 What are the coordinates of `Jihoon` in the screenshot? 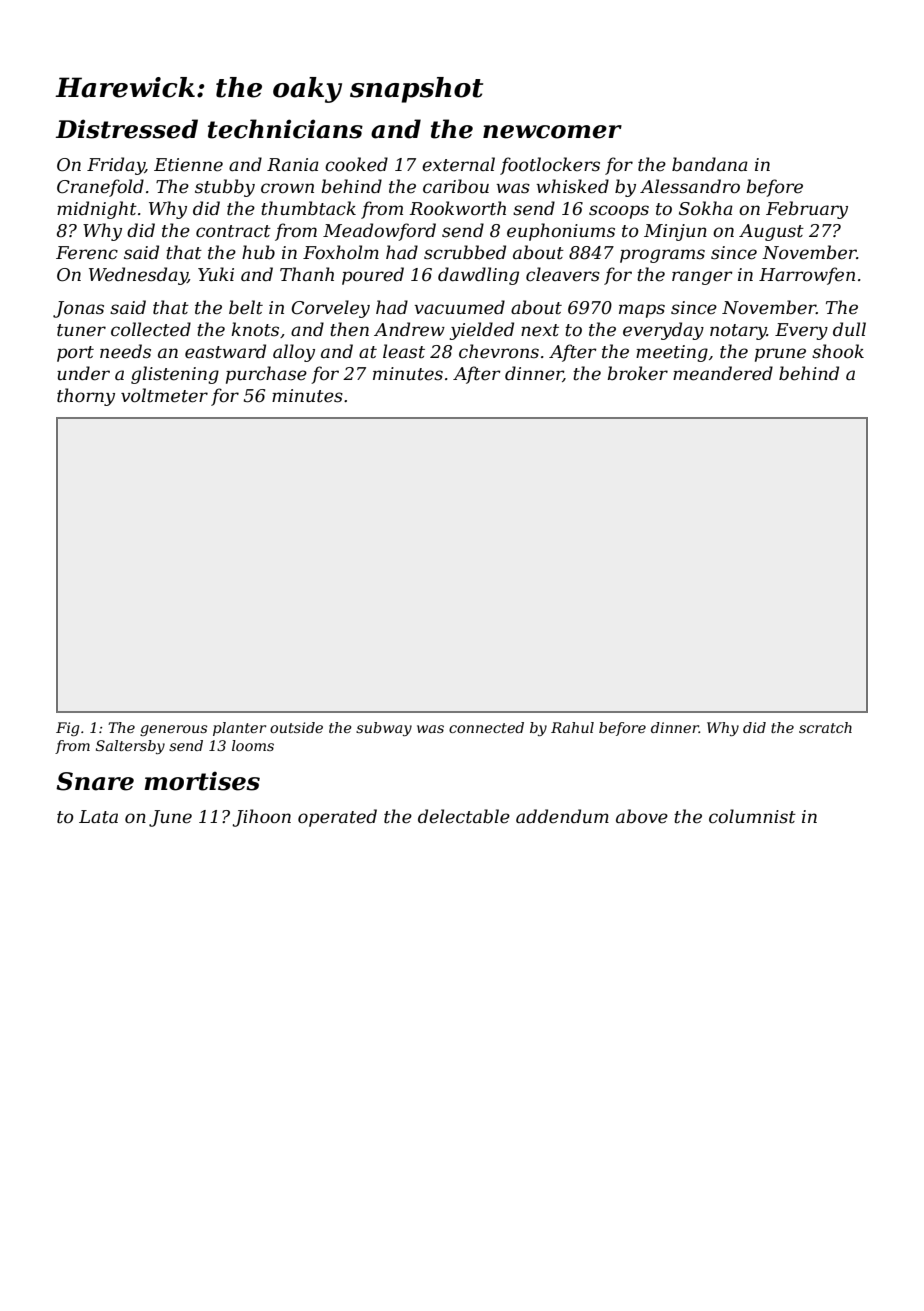 It's located at (261, 818).
